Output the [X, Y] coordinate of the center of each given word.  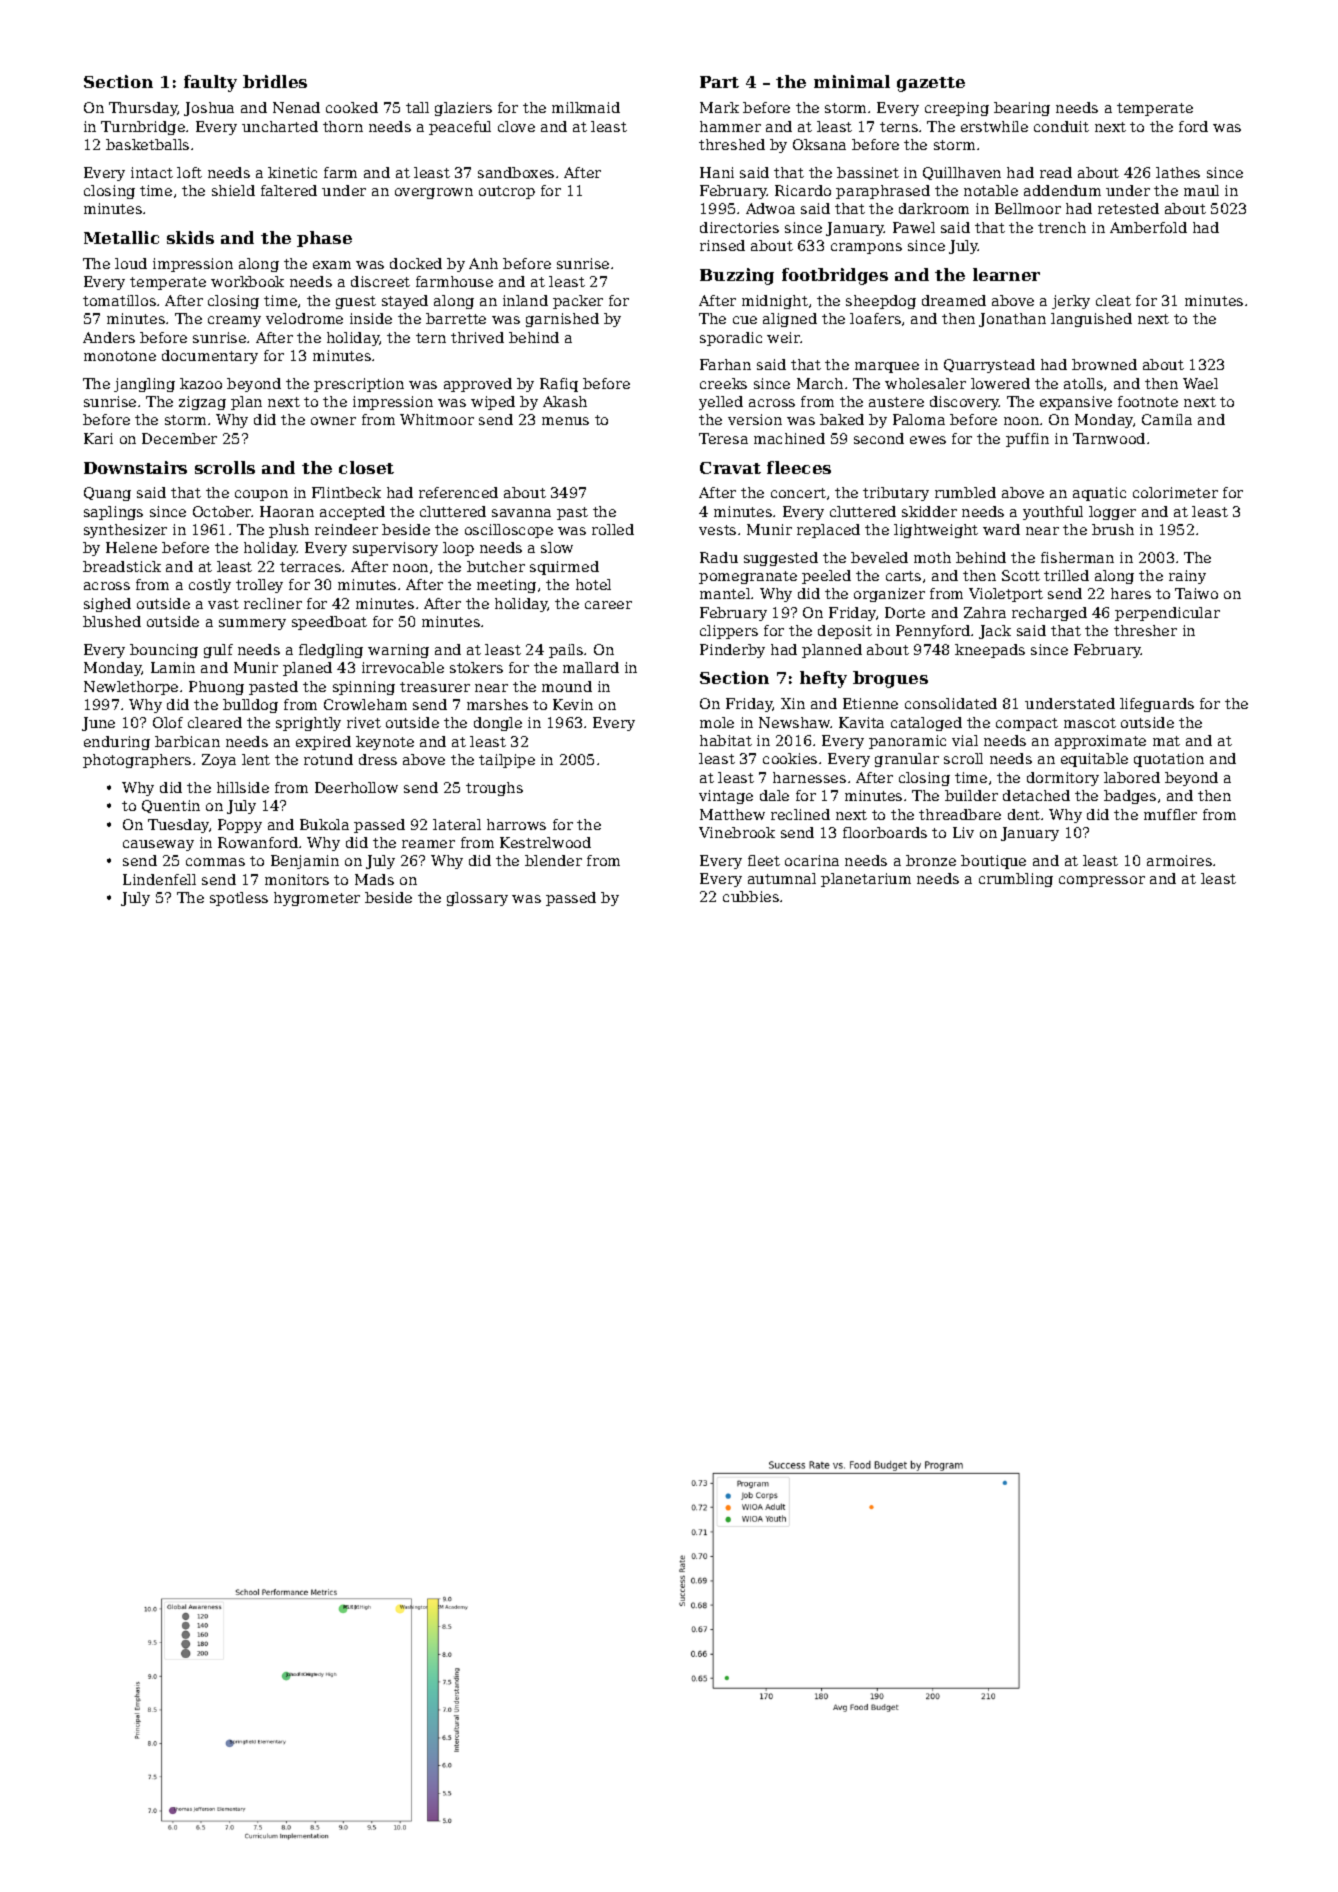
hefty [823, 679]
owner [333, 421]
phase [324, 239]
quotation [1169, 760]
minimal [852, 81]
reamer [428, 844]
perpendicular [1167, 614]
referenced [458, 492]
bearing [1022, 109]
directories [739, 227]
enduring [117, 743]
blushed [112, 621]
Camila [1167, 419]
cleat [1113, 300]
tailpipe [507, 761]
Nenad [296, 107]
